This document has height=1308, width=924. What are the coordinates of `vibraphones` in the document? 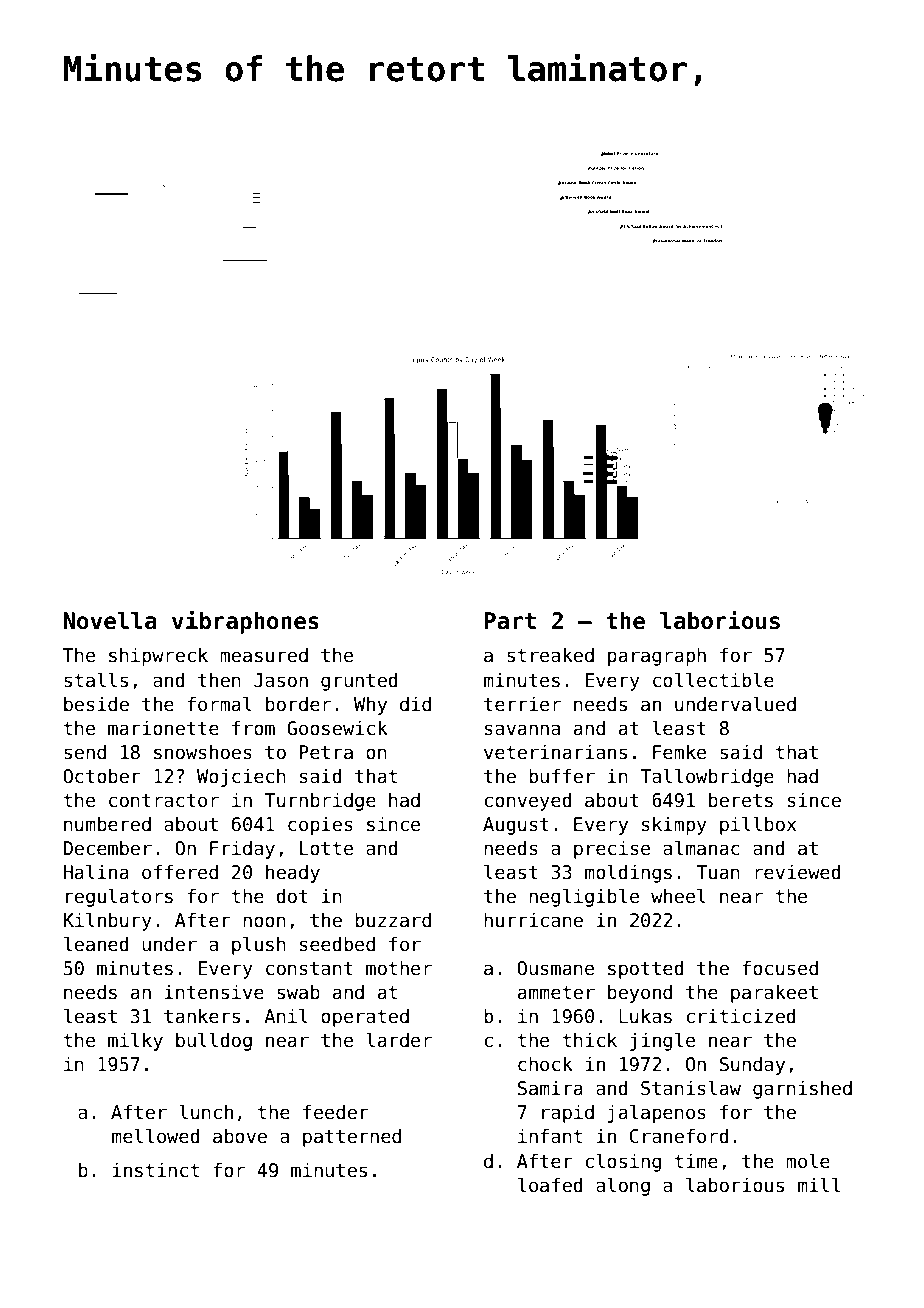 It's located at (245, 622).
